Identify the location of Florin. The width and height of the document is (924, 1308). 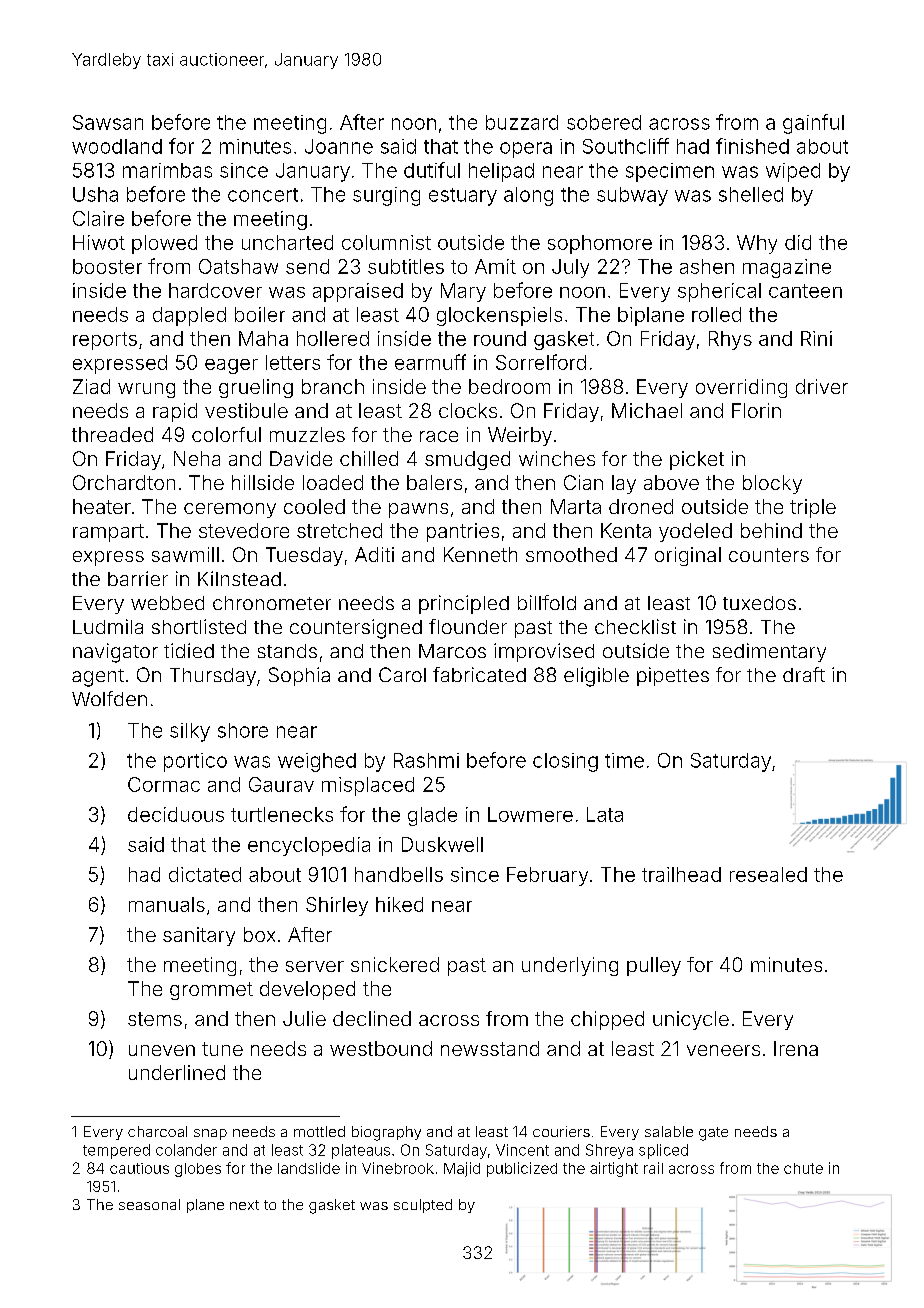
(756, 410).
